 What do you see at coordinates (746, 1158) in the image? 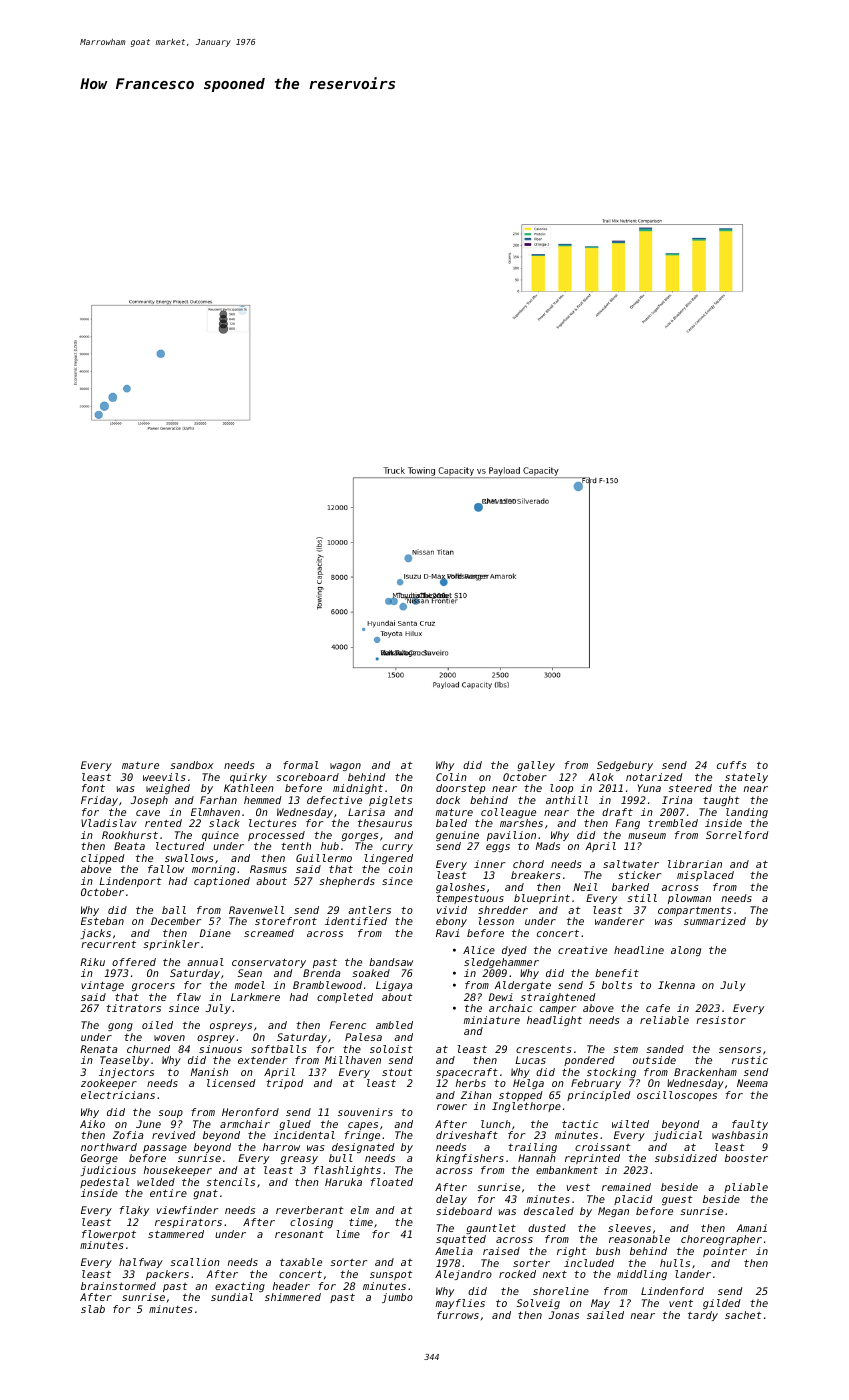
I see `booster` at bounding box center [746, 1158].
